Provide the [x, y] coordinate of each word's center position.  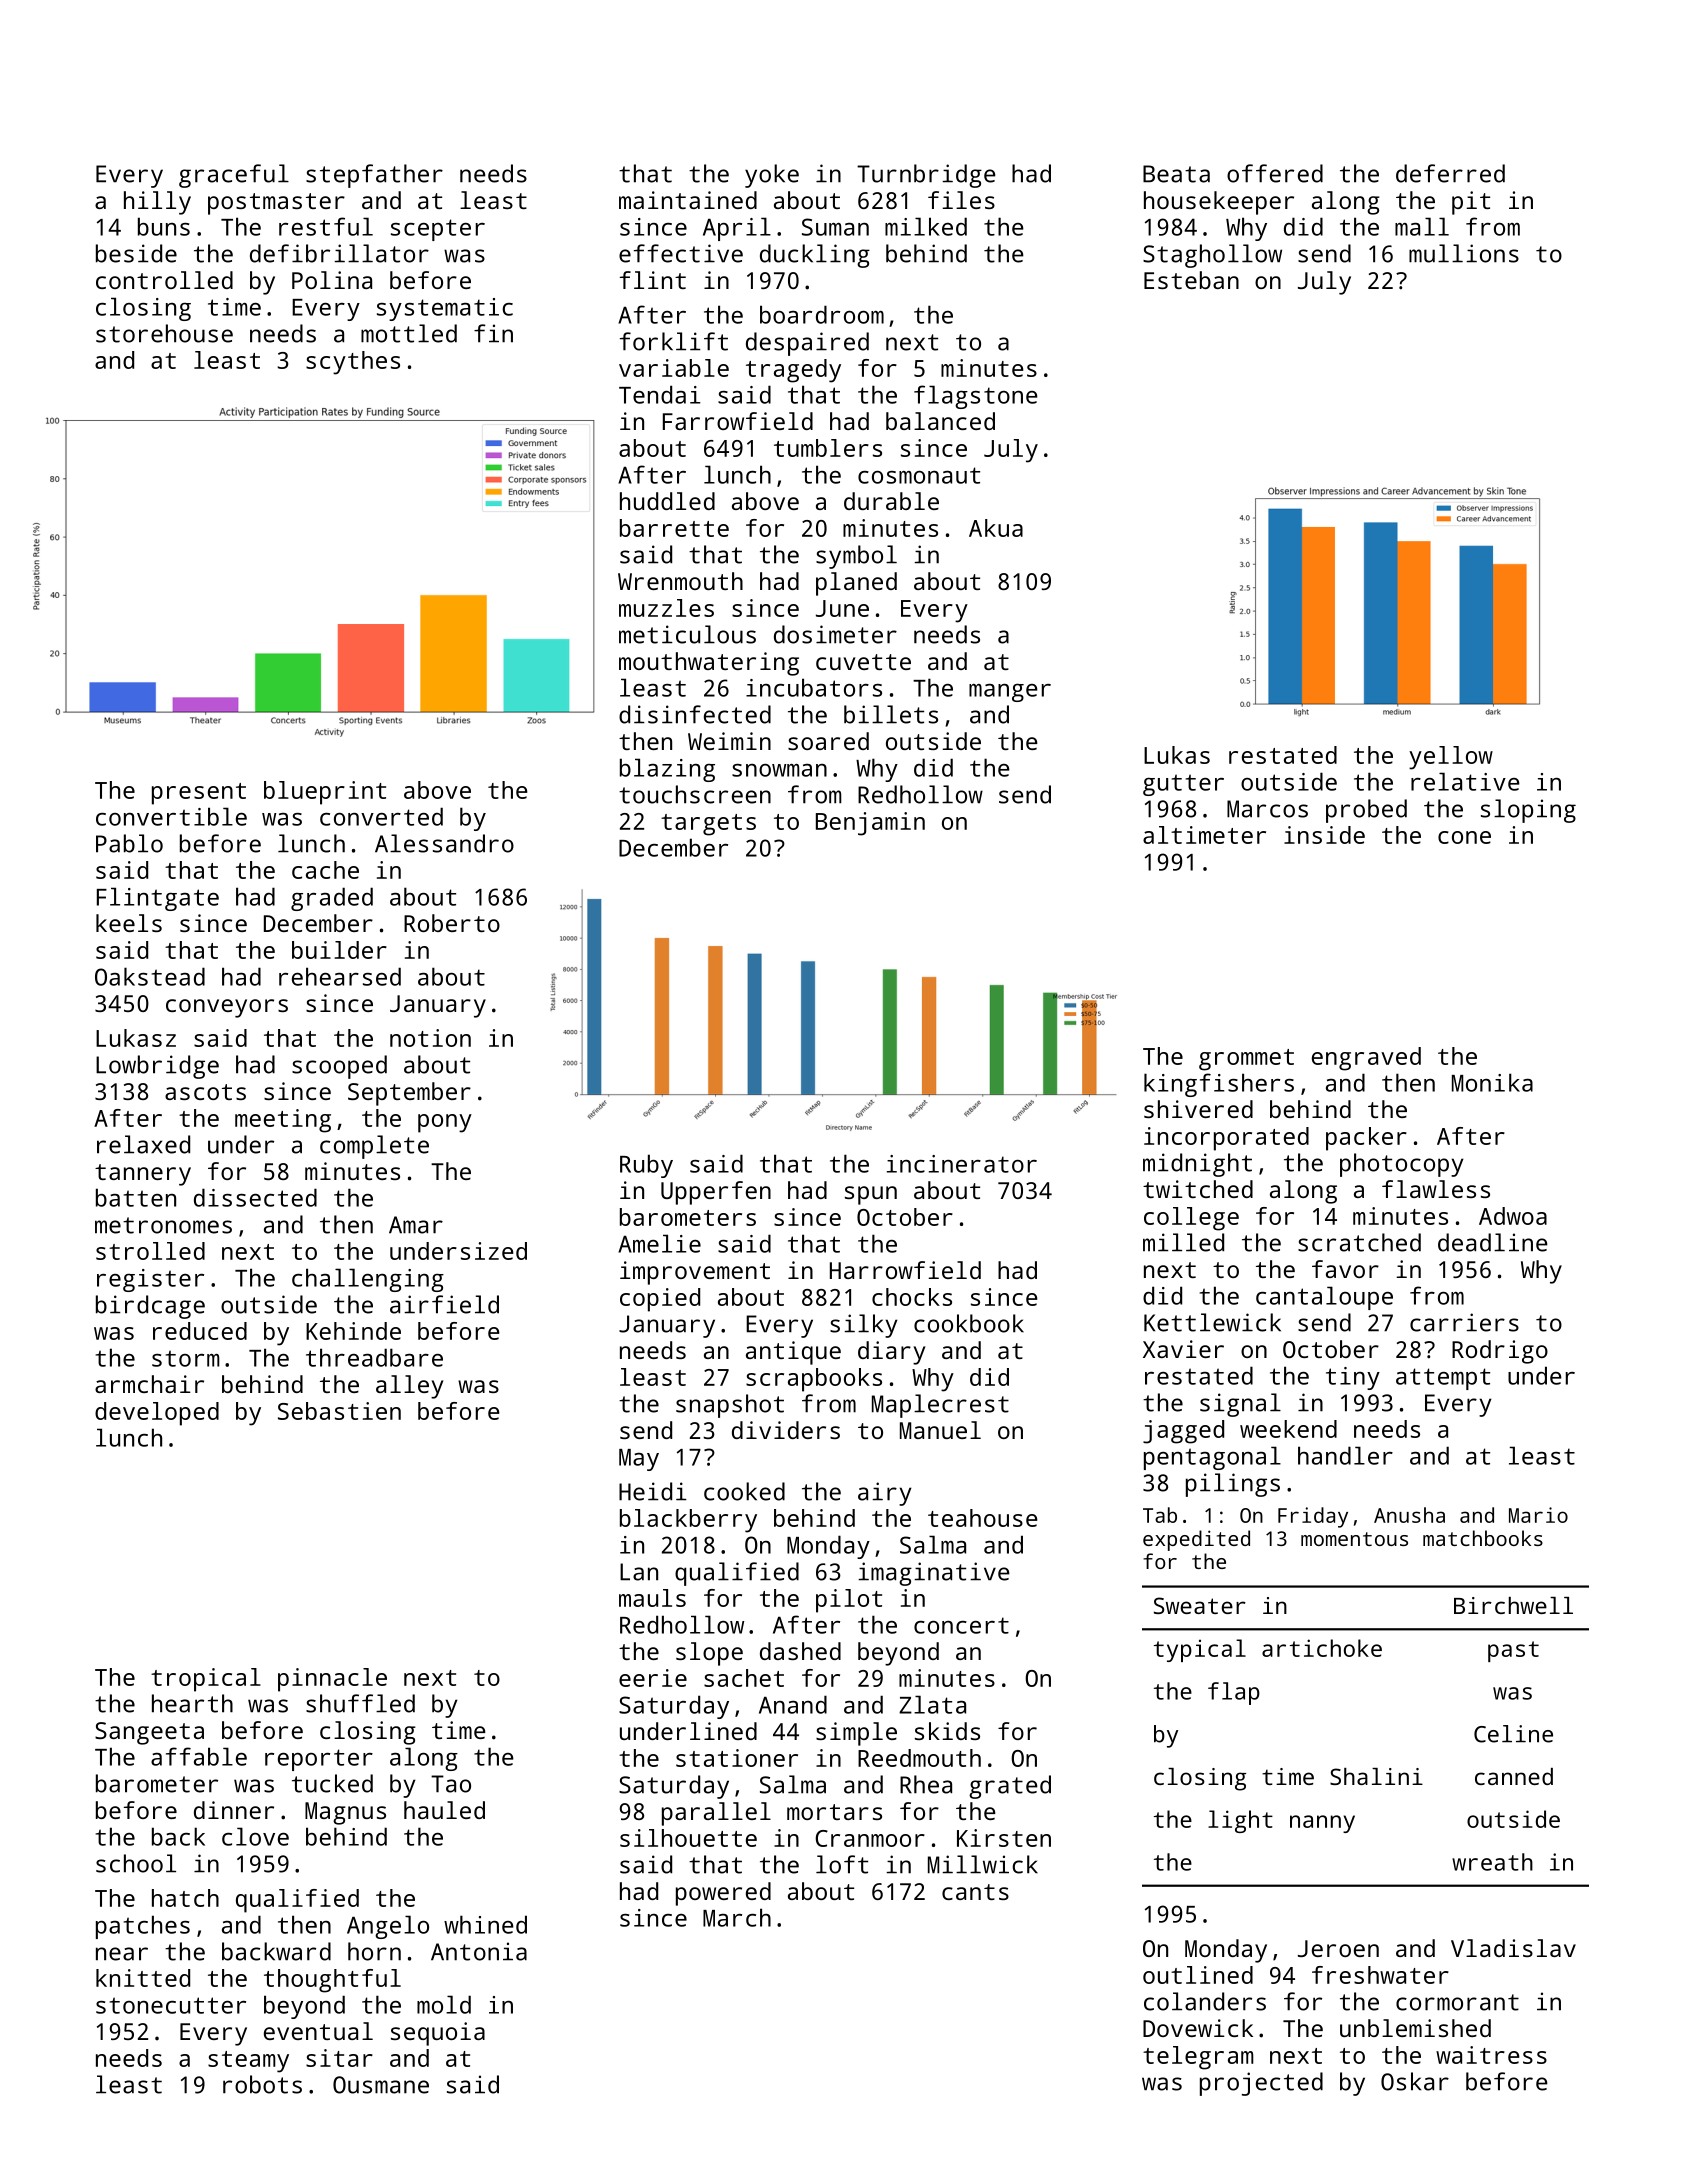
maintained [688, 200]
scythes [353, 363]
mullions [1464, 253]
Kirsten [1004, 1838]
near [122, 1954]
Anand [793, 1704]
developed [157, 1414]
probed [1366, 811]
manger [1010, 693]
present [199, 794]
